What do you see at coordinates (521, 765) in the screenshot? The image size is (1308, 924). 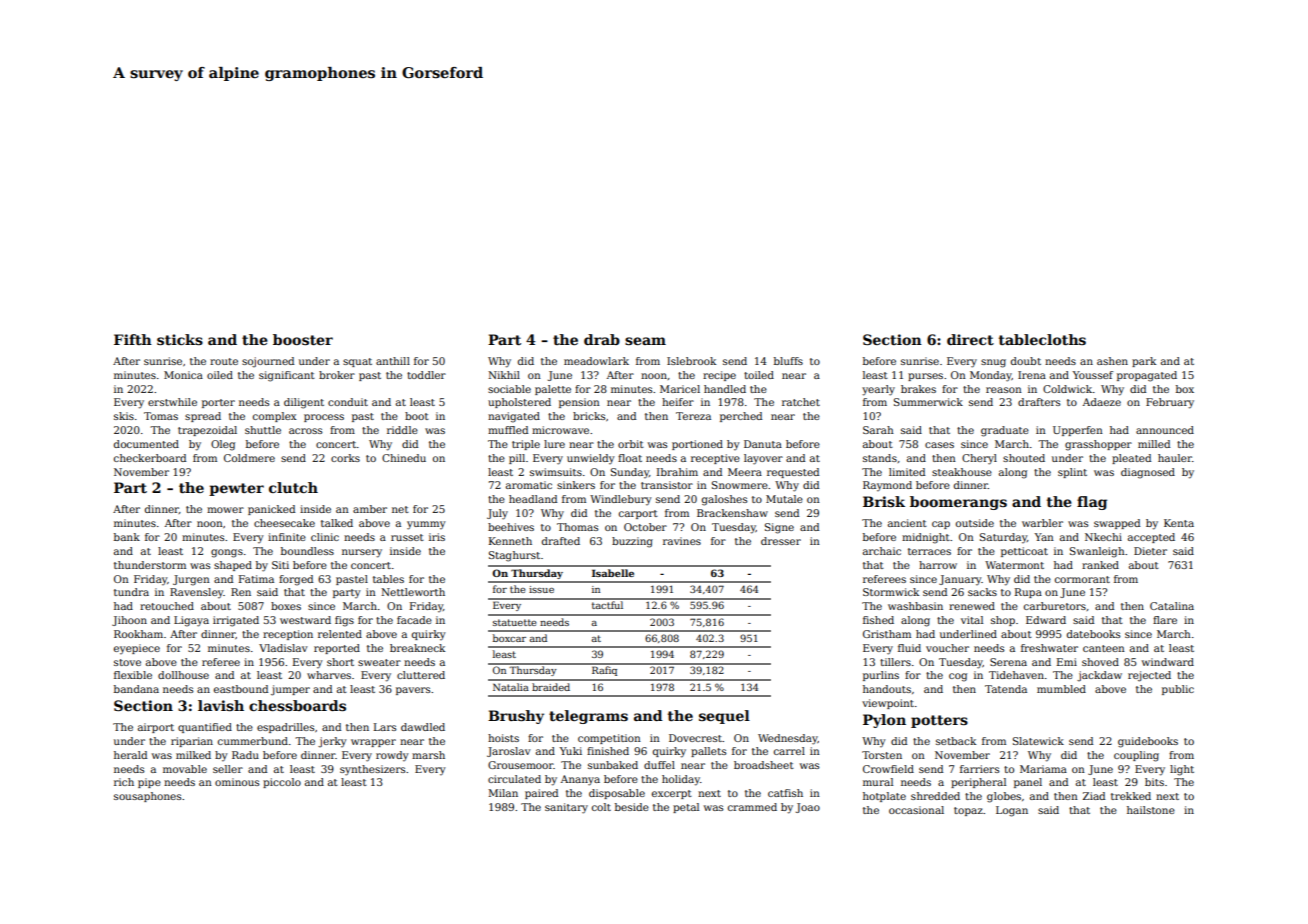 I see `Grousemoor` at bounding box center [521, 765].
